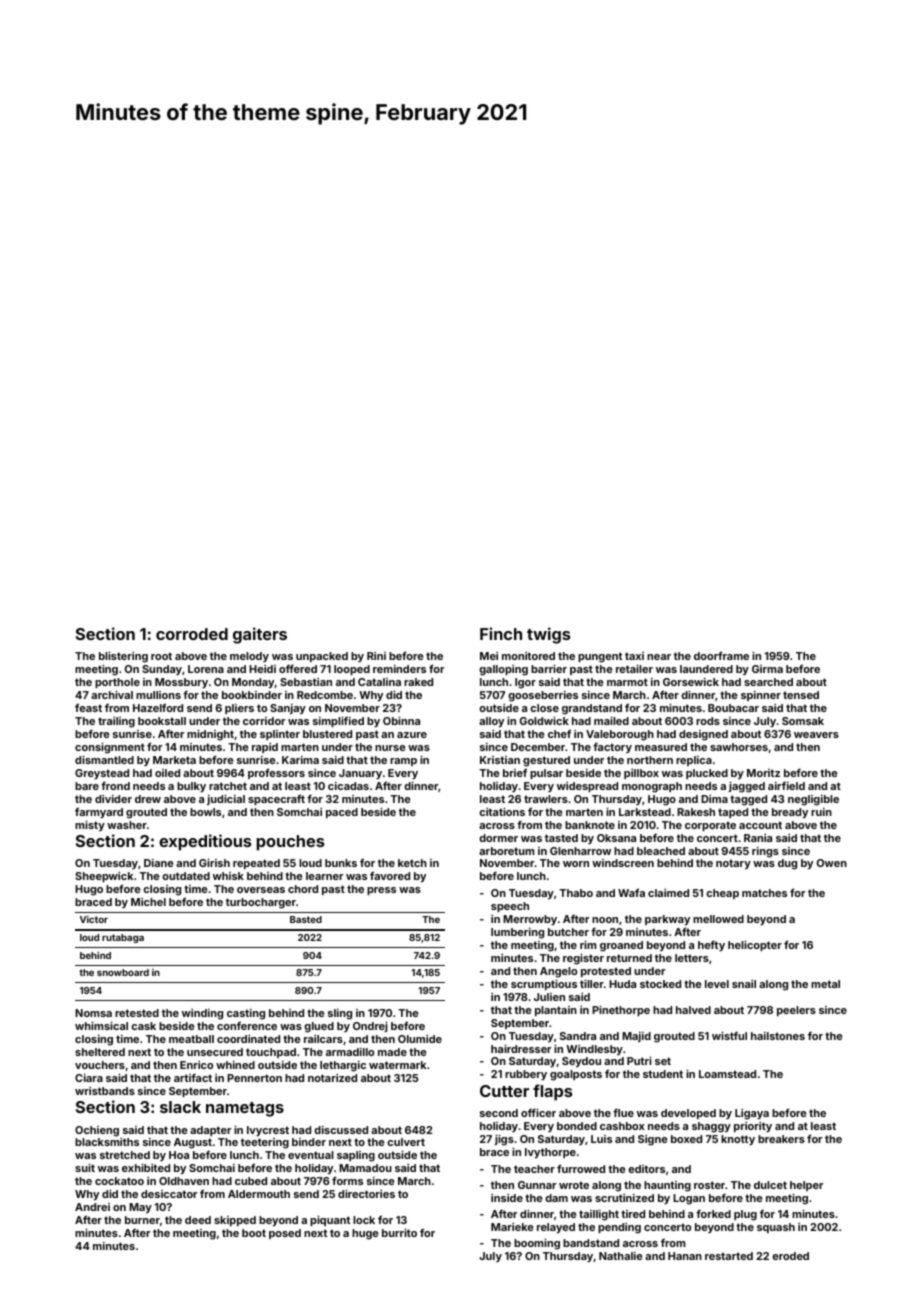  Describe the element at coordinates (142, 1220) in the image. I see `burner` at that location.
